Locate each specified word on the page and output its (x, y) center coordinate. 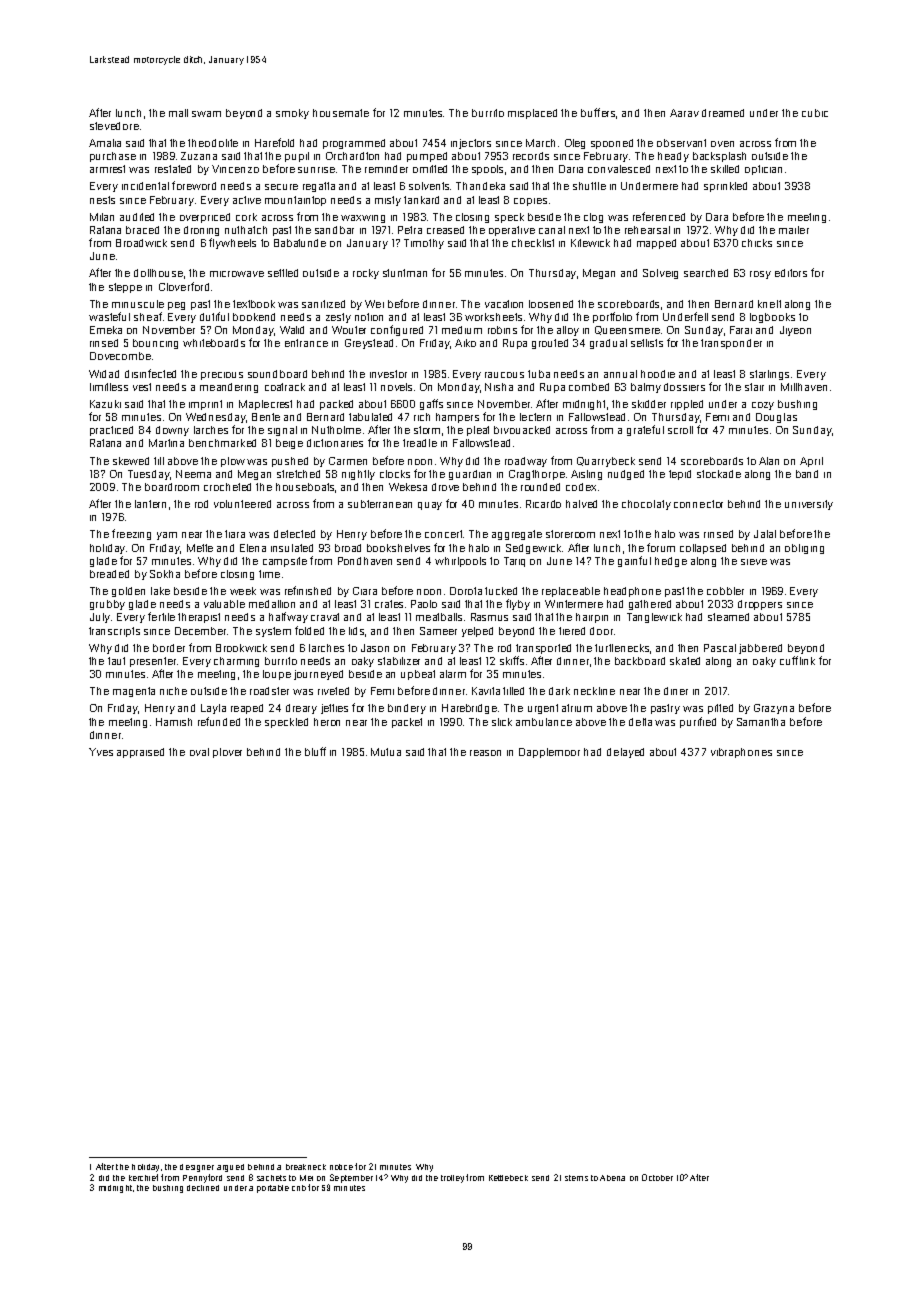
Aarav (684, 113)
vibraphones (741, 753)
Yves (101, 752)
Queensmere (627, 330)
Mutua (386, 752)
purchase (113, 157)
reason (485, 753)
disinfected (150, 373)
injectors (471, 144)
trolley (452, 1179)
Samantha (761, 722)
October (657, 1177)
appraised (140, 753)
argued (230, 1168)
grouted (550, 344)
